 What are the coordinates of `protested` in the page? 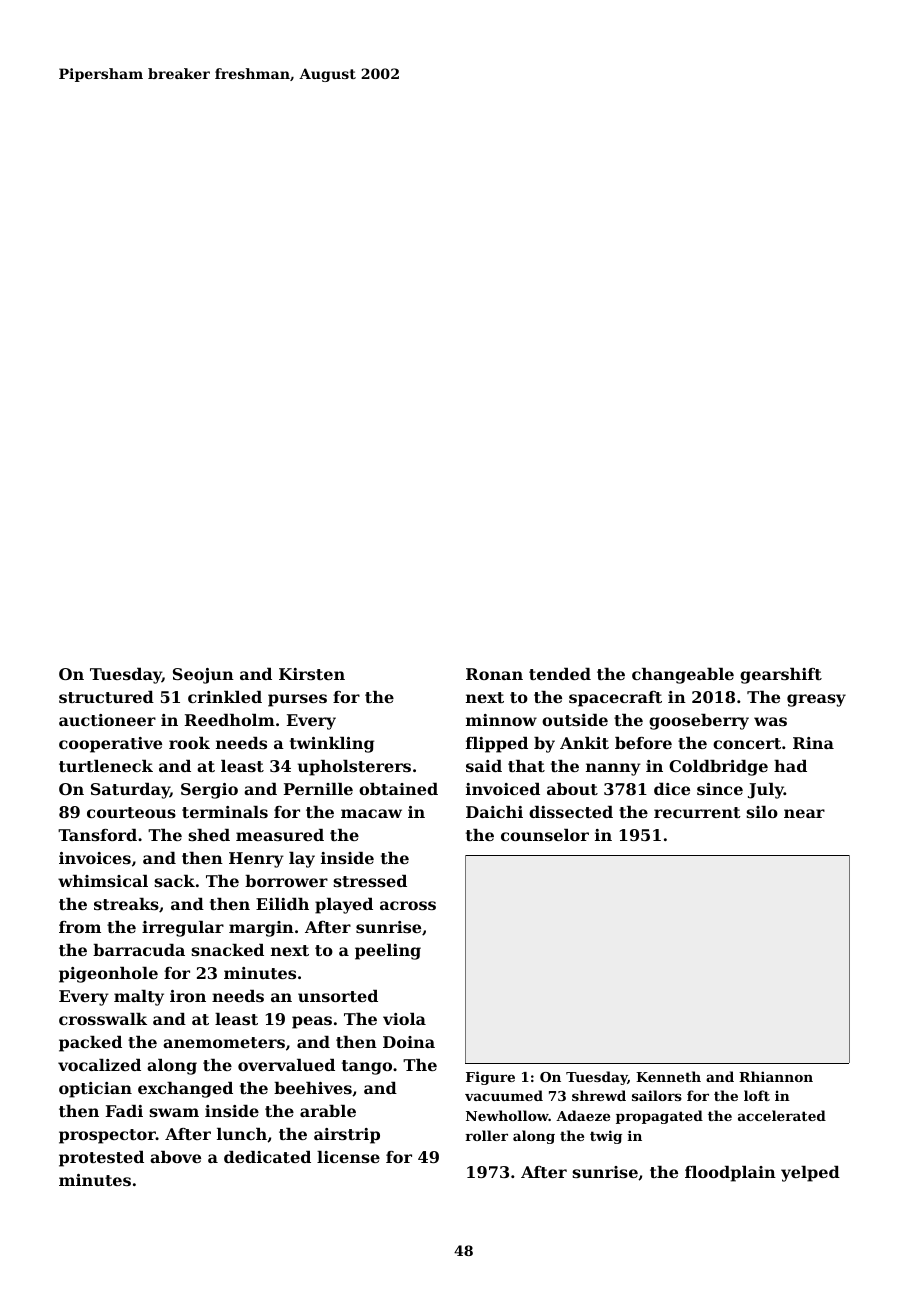 It's located at (101, 1159).
